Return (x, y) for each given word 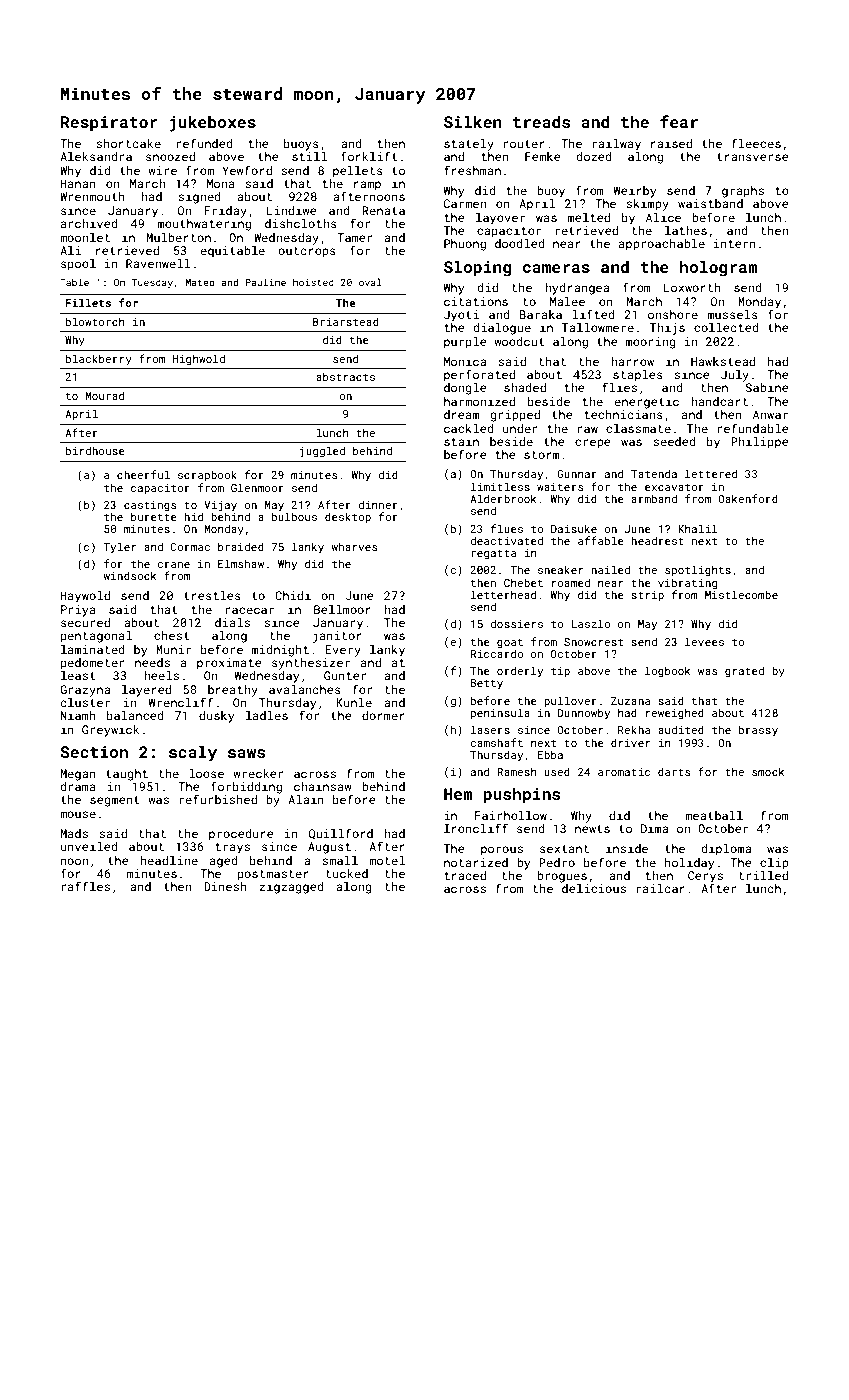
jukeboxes (212, 123)
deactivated (506, 540)
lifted (594, 314)
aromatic (624, 772)
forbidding (246, 787)
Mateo (200, 282)
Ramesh (517, 771)
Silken (473, 121)
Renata (383, 210)
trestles (212, 595)
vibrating (687, 584)
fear (679, 121)
